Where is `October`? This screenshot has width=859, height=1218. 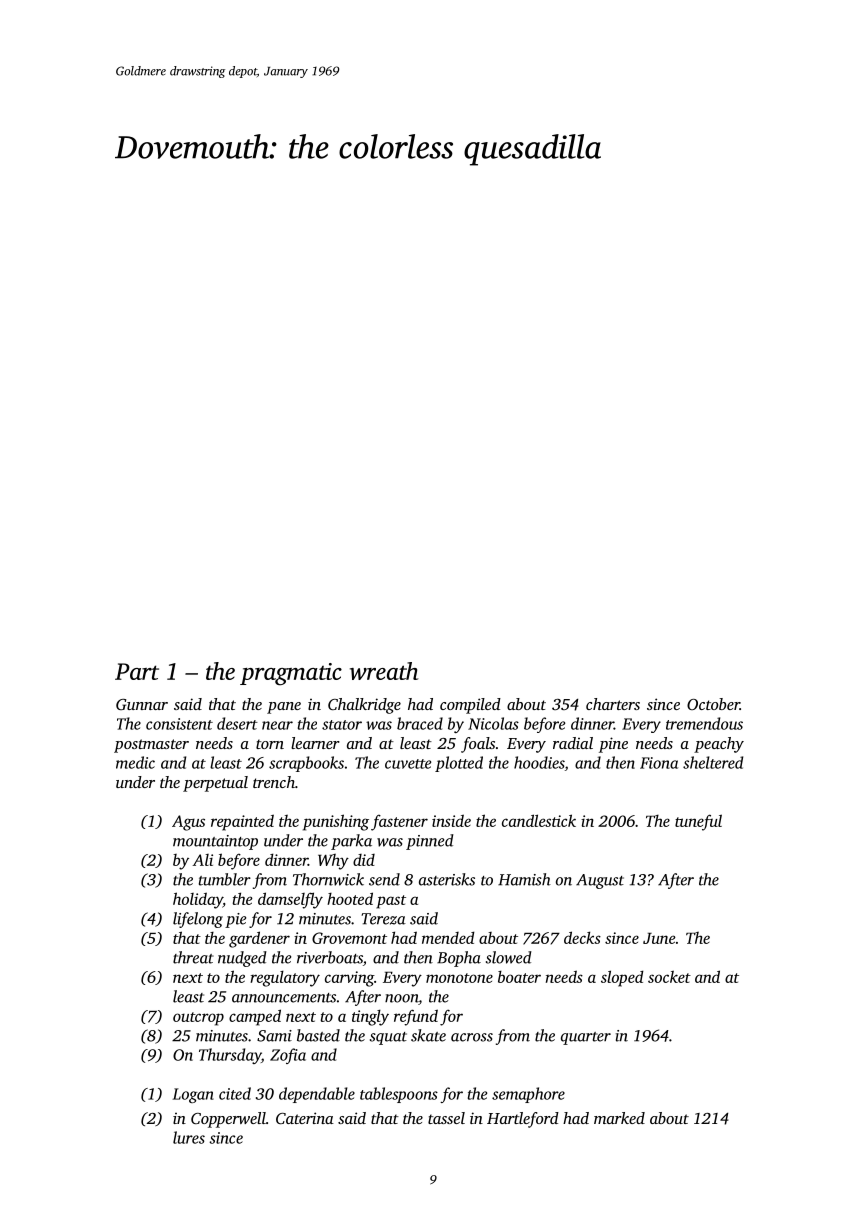 October is located at coordinates (713, 704).
